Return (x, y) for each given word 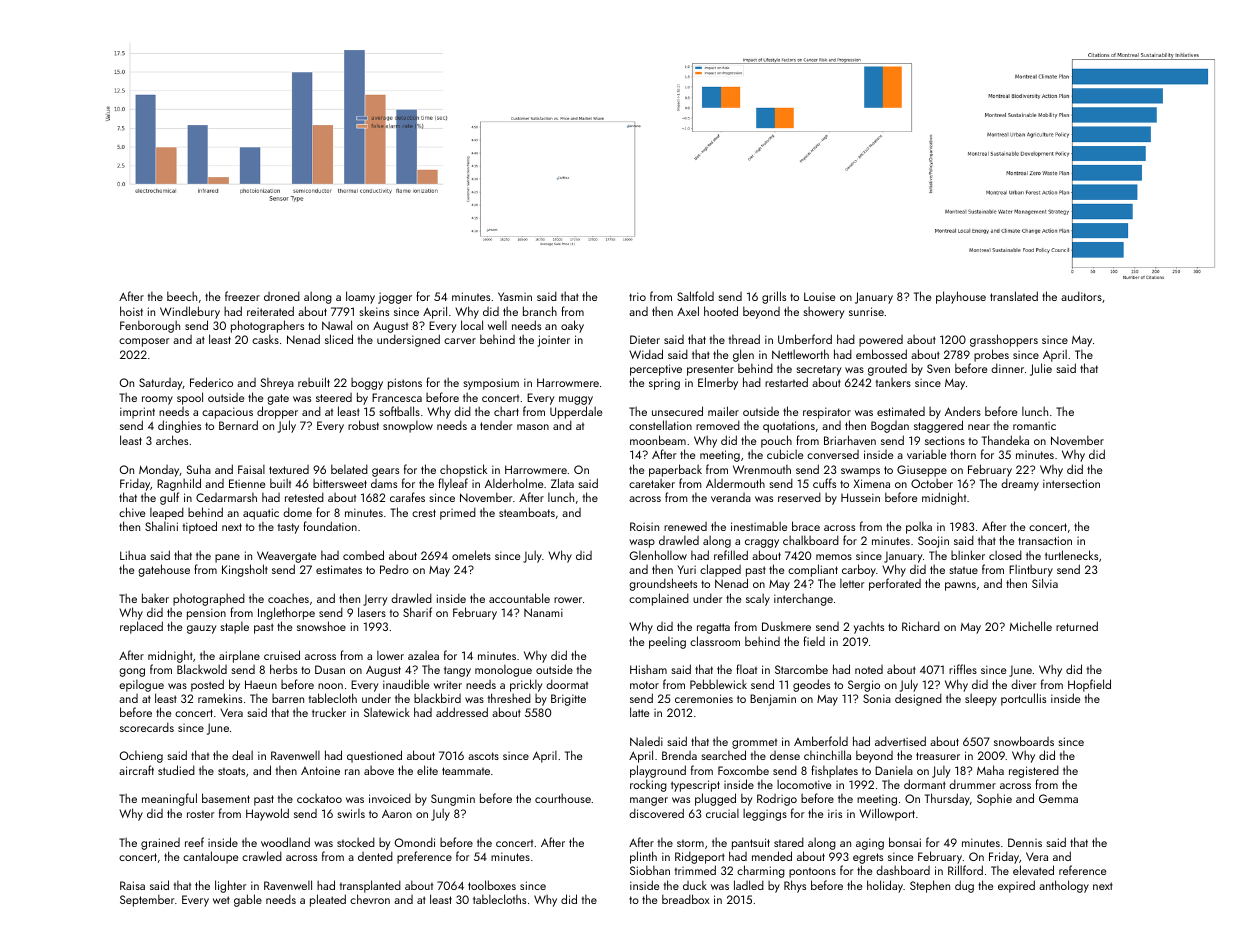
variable (926, 454)
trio (637, 296)
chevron (370, 899)
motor (644, 685)
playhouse (961, 297)
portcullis (1023, 699)
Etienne (247, 483)
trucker (329, 712)
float (746, 669)
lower (390, 655)
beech (182, 296)
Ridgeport (700, 857)
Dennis (1025, 842)
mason (533, 427)
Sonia (877, 698)
